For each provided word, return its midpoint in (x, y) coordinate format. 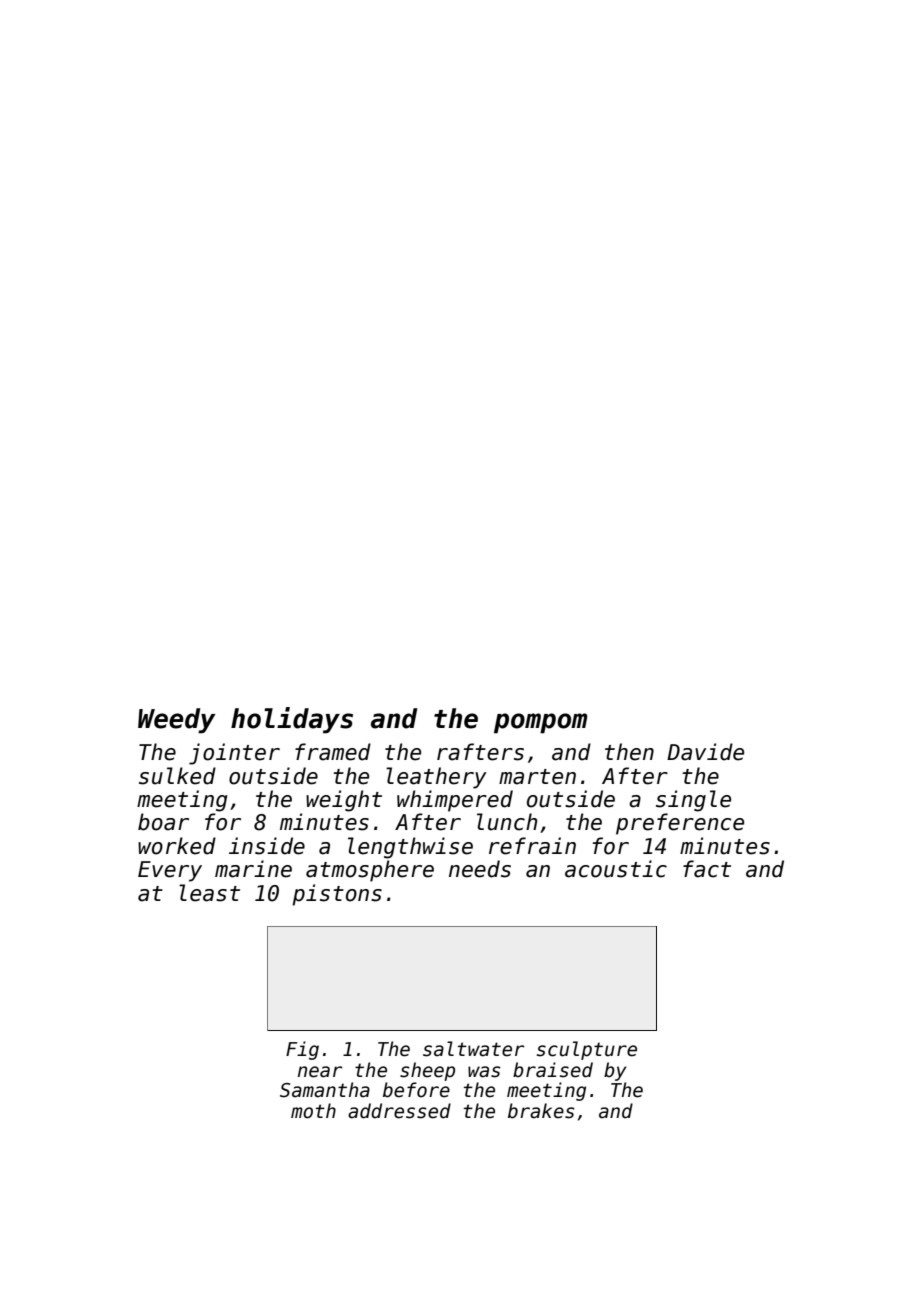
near (320, 1072)
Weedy (177, 721)
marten (537, 777)
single (693, 801)
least (209, 893)
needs (480, 869)
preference (680, 824)
